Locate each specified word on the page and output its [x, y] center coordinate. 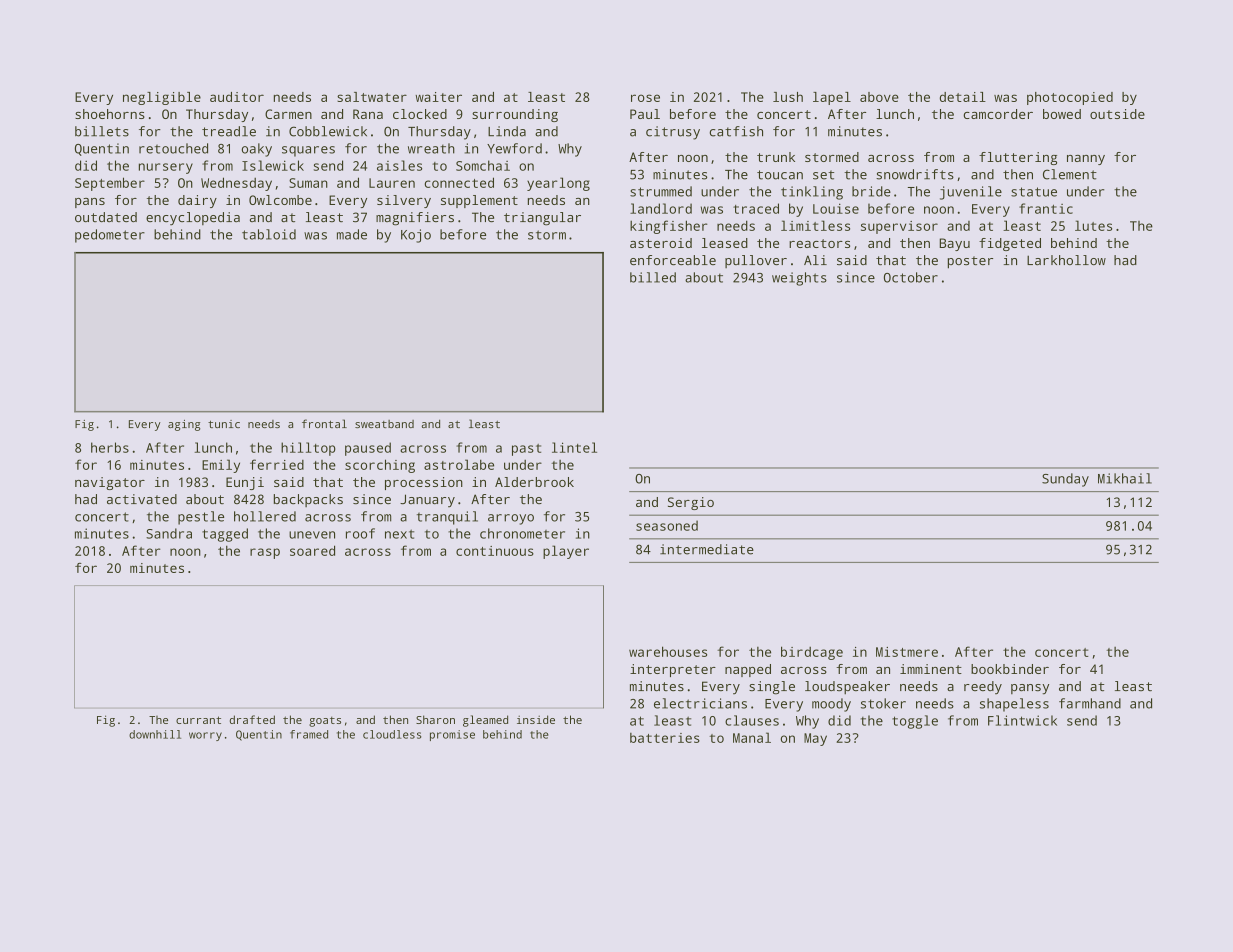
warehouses [668, 651]
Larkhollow [1066, 260]
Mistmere [907, 652]
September [110, 184]
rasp [265, 553]
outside [1117, 114]
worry [205, 736]
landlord [661, 208]
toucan [780, 175]
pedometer [110, 236]
